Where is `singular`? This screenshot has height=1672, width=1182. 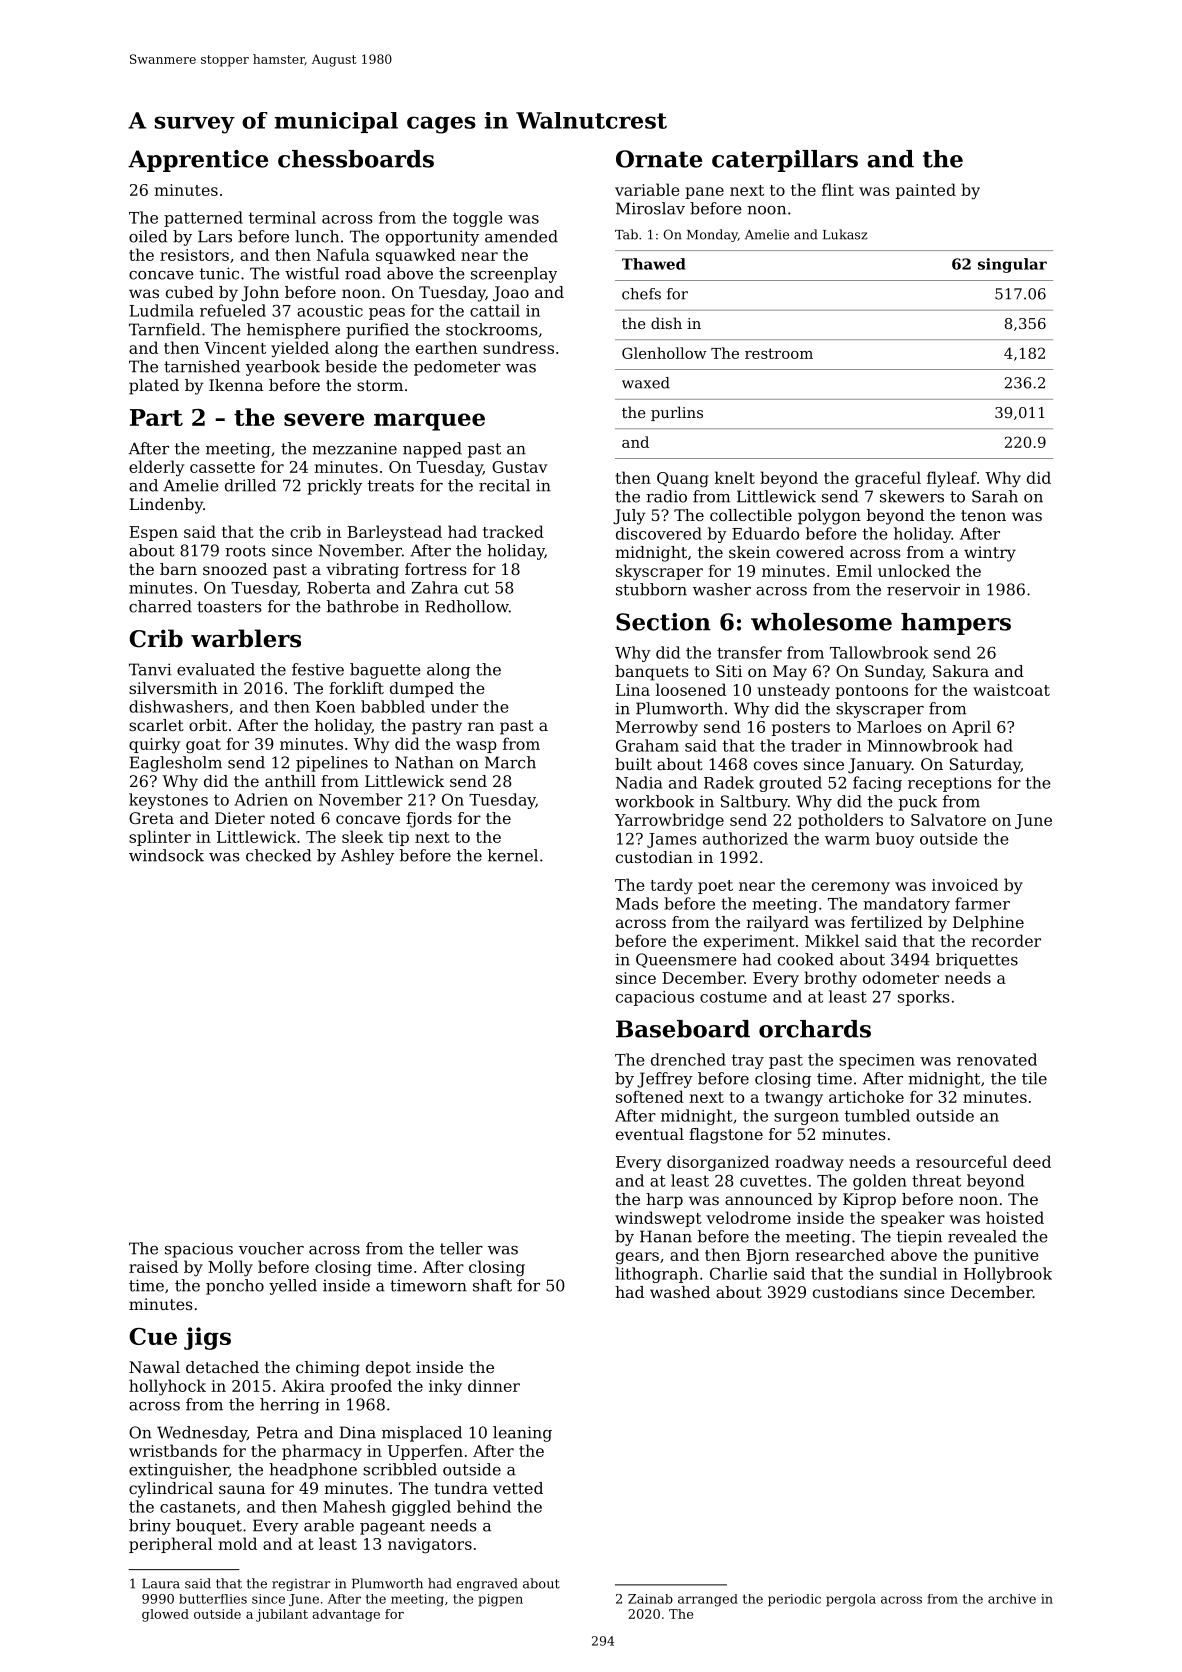 singular is located at coordinates (1012, 265).
